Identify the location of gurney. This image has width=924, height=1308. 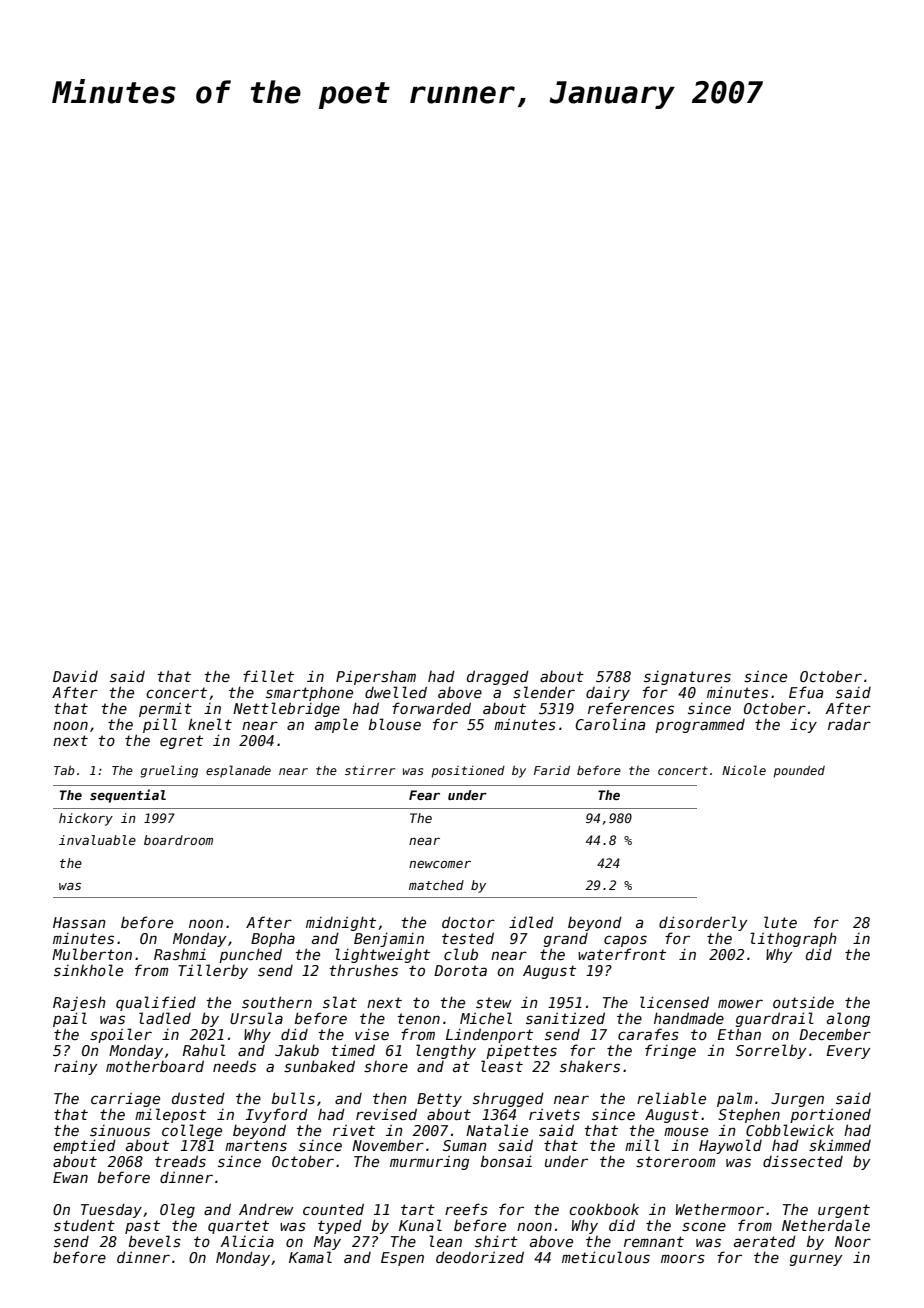
(816, 1260).
